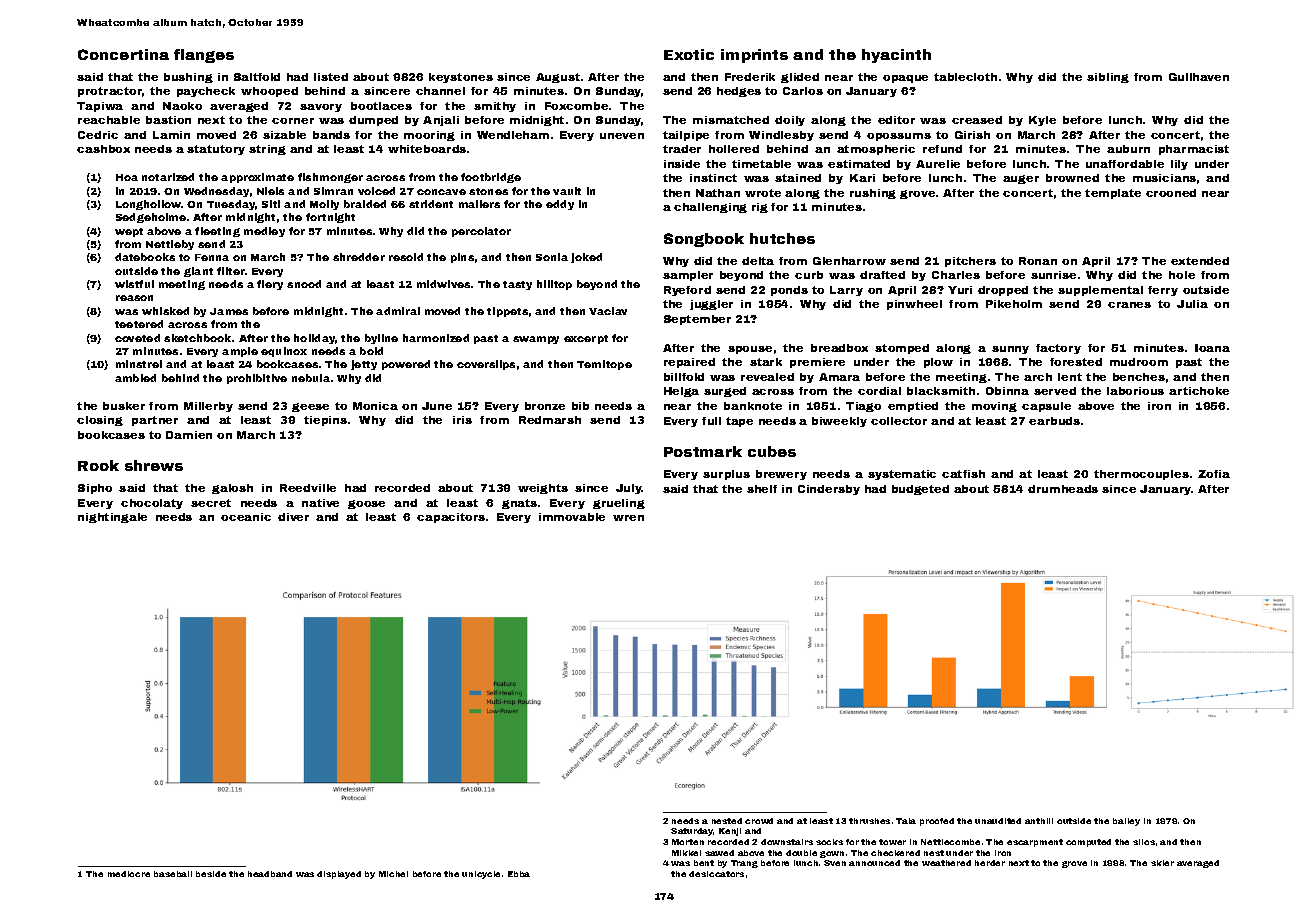  Describe the element at coordinates (586, 339) in the screenshot. I see `excerpt` at that location.
